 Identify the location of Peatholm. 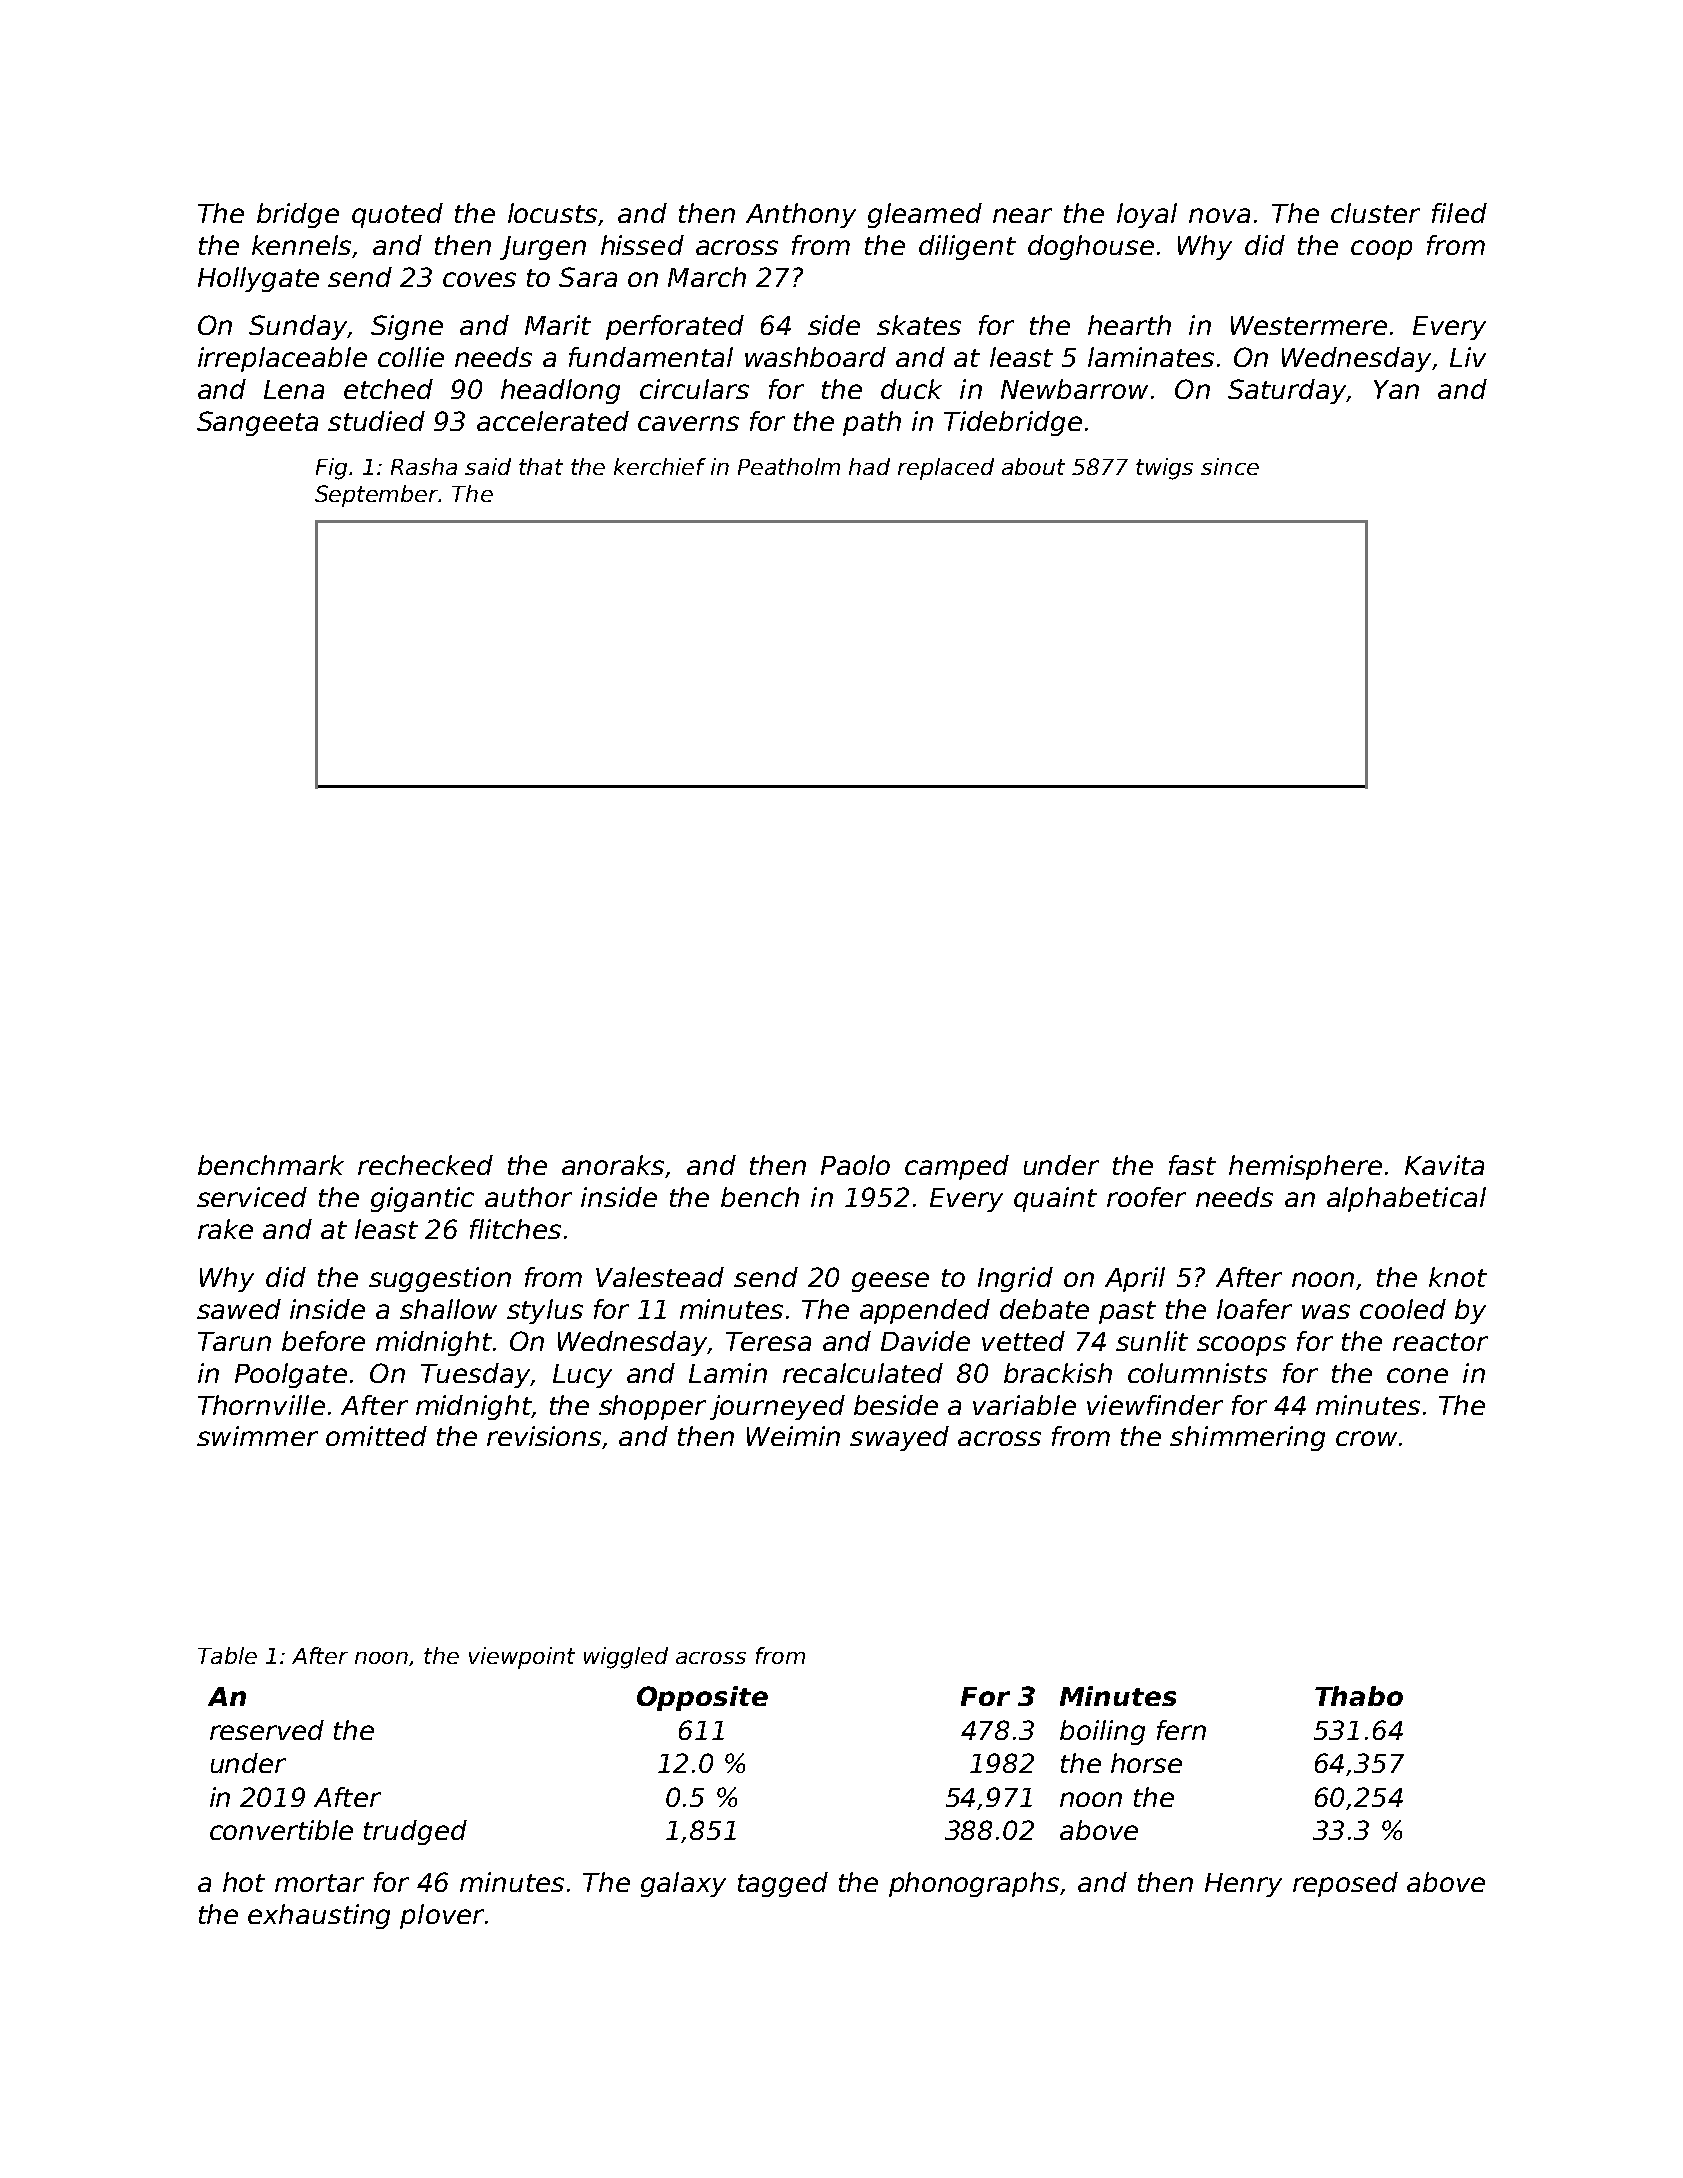
(789, 466).
